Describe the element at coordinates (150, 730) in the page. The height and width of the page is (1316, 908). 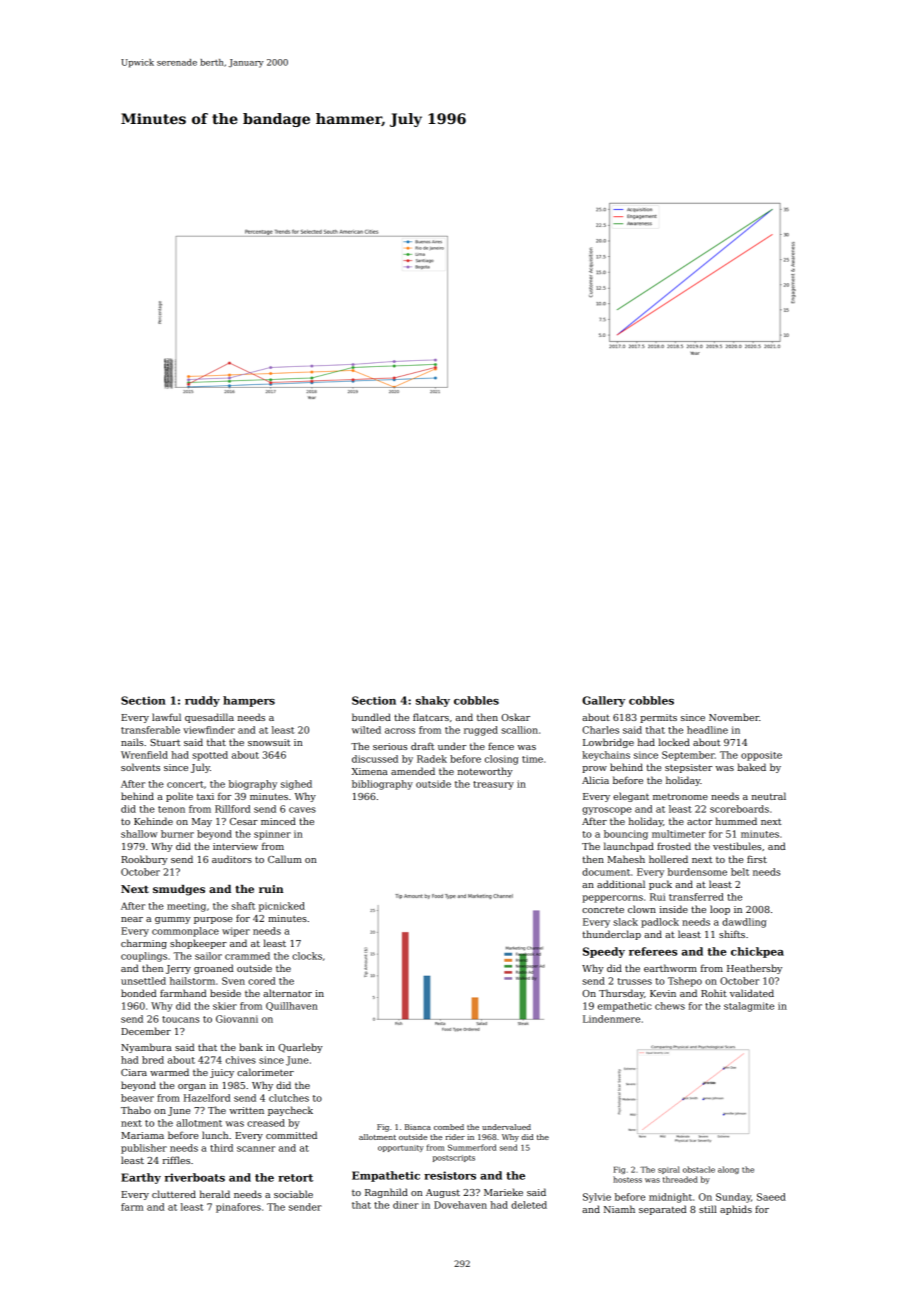
I see `transferable` at that location.
